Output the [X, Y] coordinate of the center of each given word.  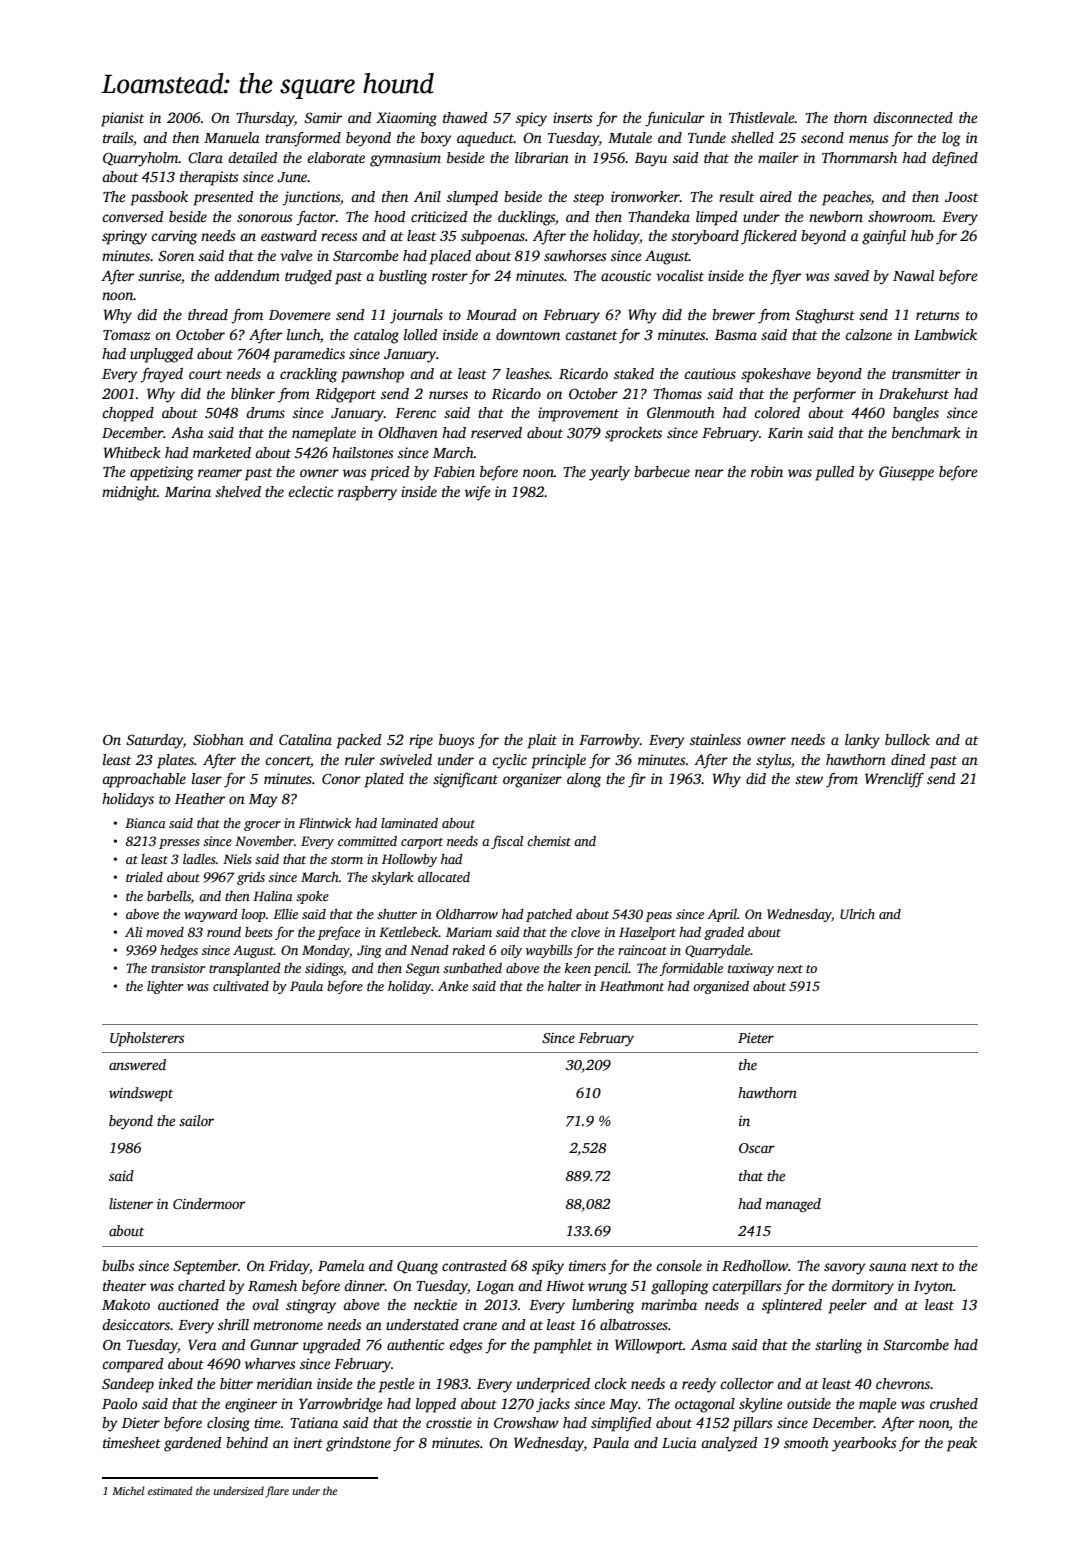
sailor [196, 1120]
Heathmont [632, 986]
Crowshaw [526, 1422]
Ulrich [857, 914]
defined [955, 159]
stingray [311, 1306]
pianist [122, 119]
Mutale [630, 137]
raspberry [367, 493]
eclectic [310, 491]
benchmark [926, 432]
